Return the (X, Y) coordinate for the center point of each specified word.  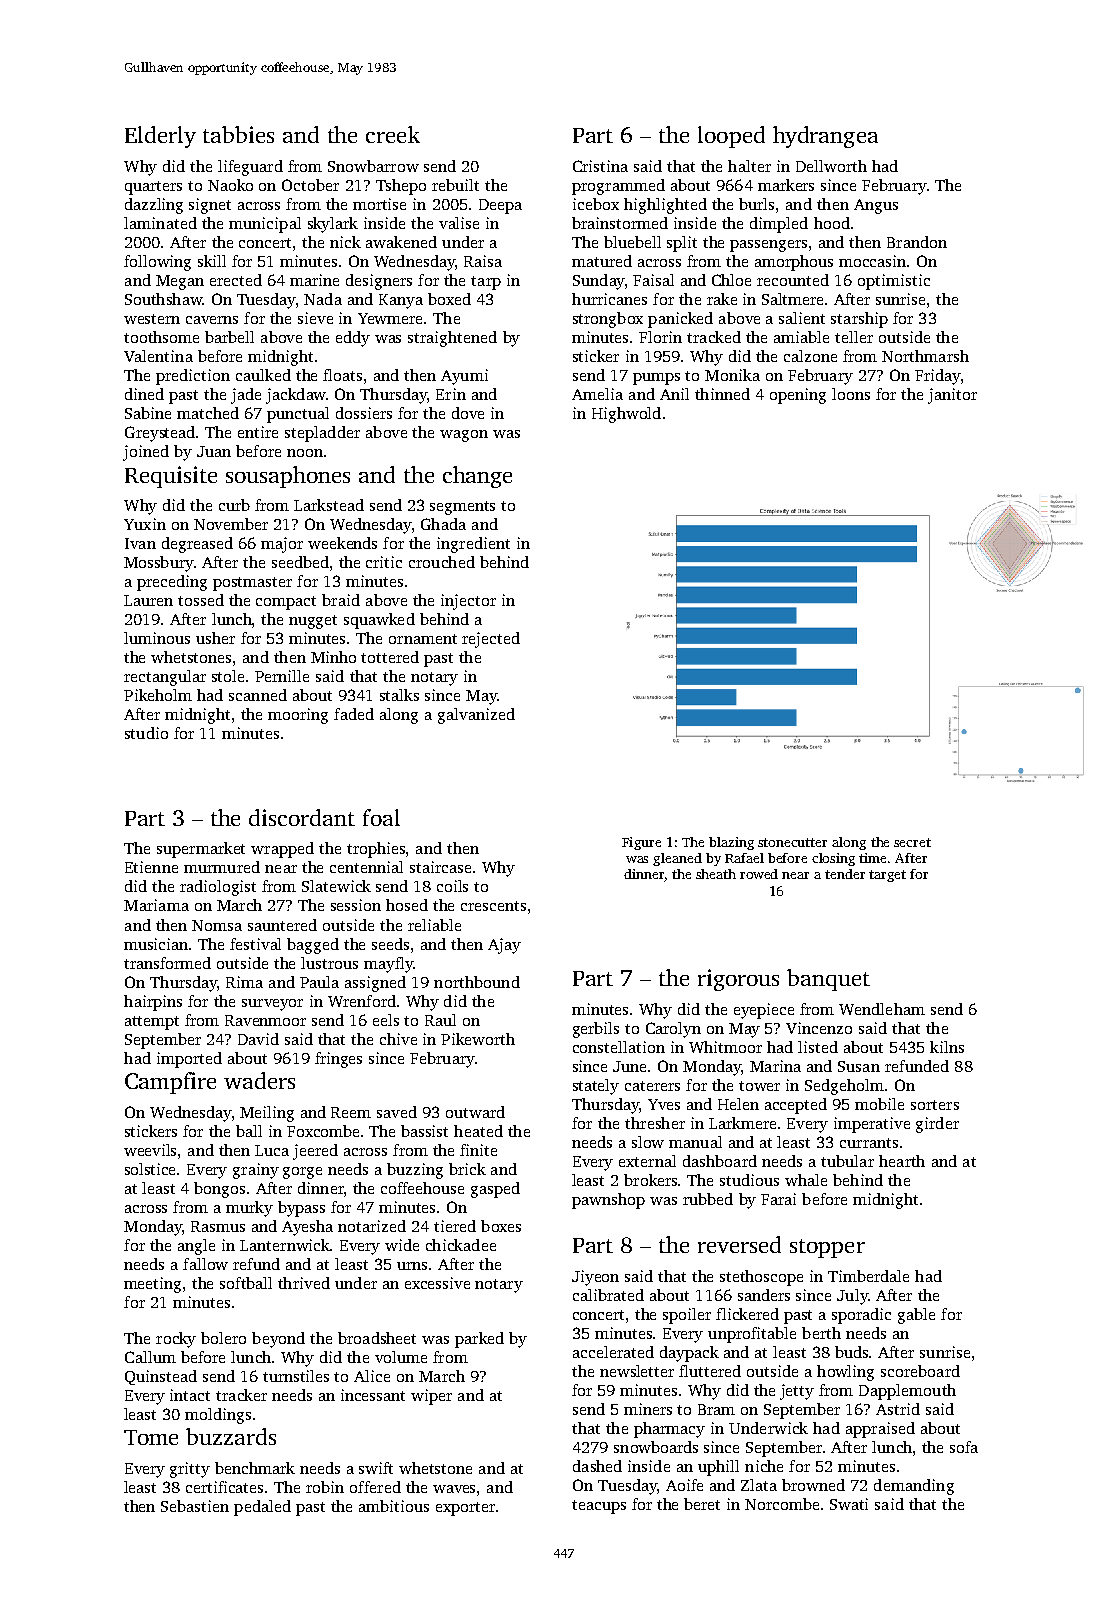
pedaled (262, 1508)
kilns (947, 1047)
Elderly (160, 137)
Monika (732, 375)
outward (475, 1112)
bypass (301, 1209)
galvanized (476, 716)
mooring (298, 716)
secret (912, 842)
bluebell (632, 242)
